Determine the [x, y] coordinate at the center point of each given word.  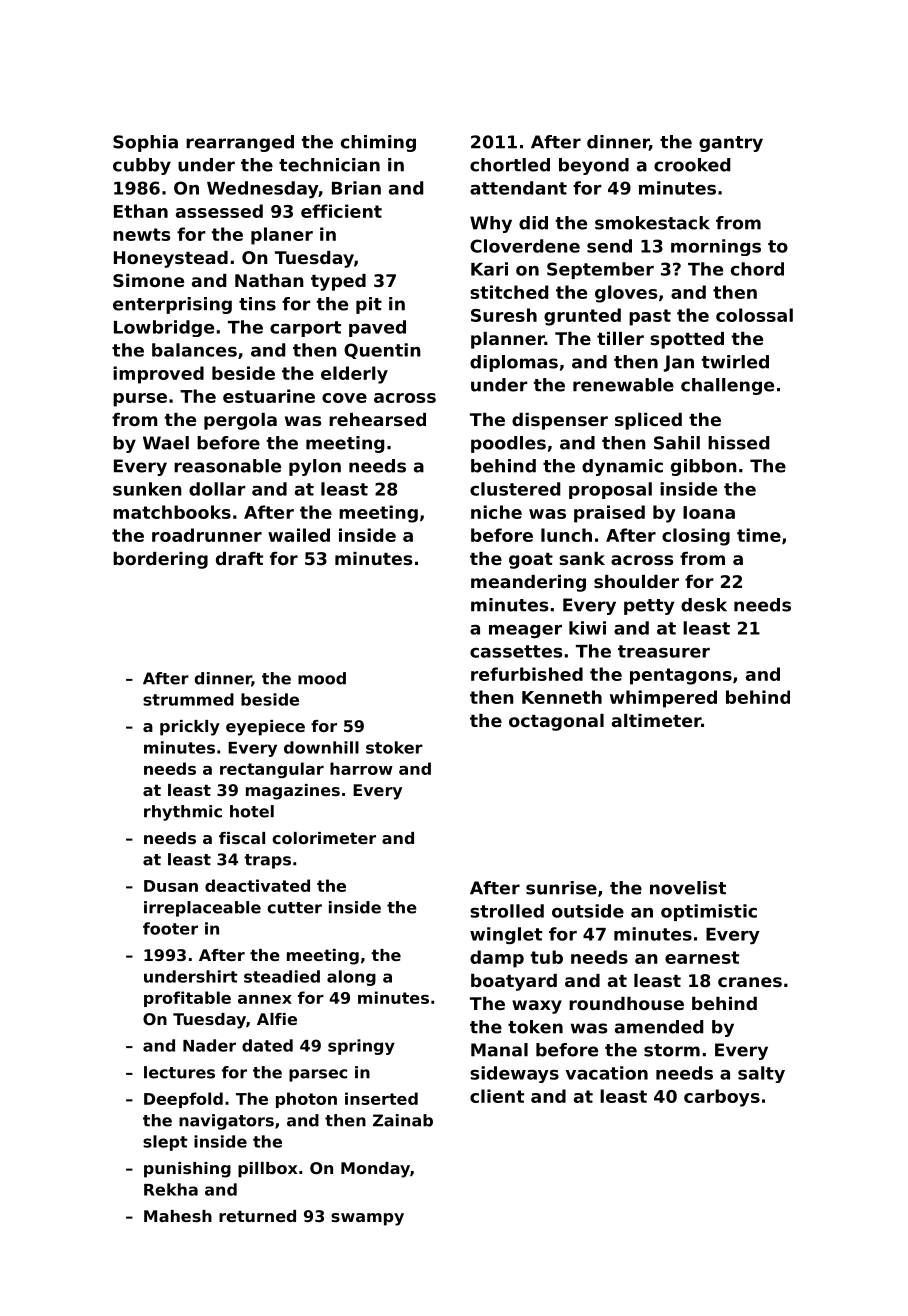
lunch [566, 535]
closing [696, 537]
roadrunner [207, 535]
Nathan [269, 280]
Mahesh [178, 1216]
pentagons [681, 676]
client [497, 1096]
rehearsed [377, 419]
